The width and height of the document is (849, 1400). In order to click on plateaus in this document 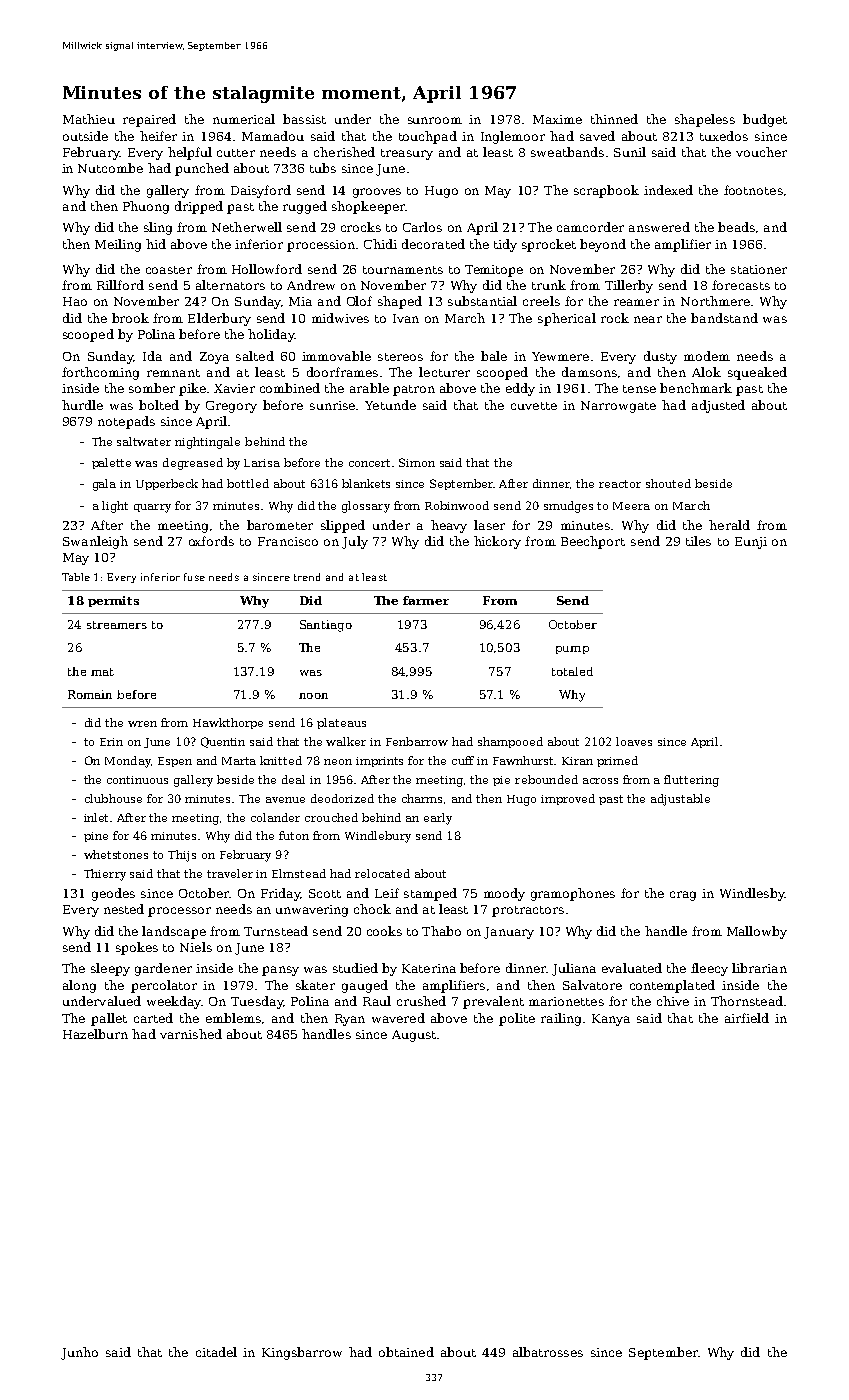, I will do `click(341, 723)`.
